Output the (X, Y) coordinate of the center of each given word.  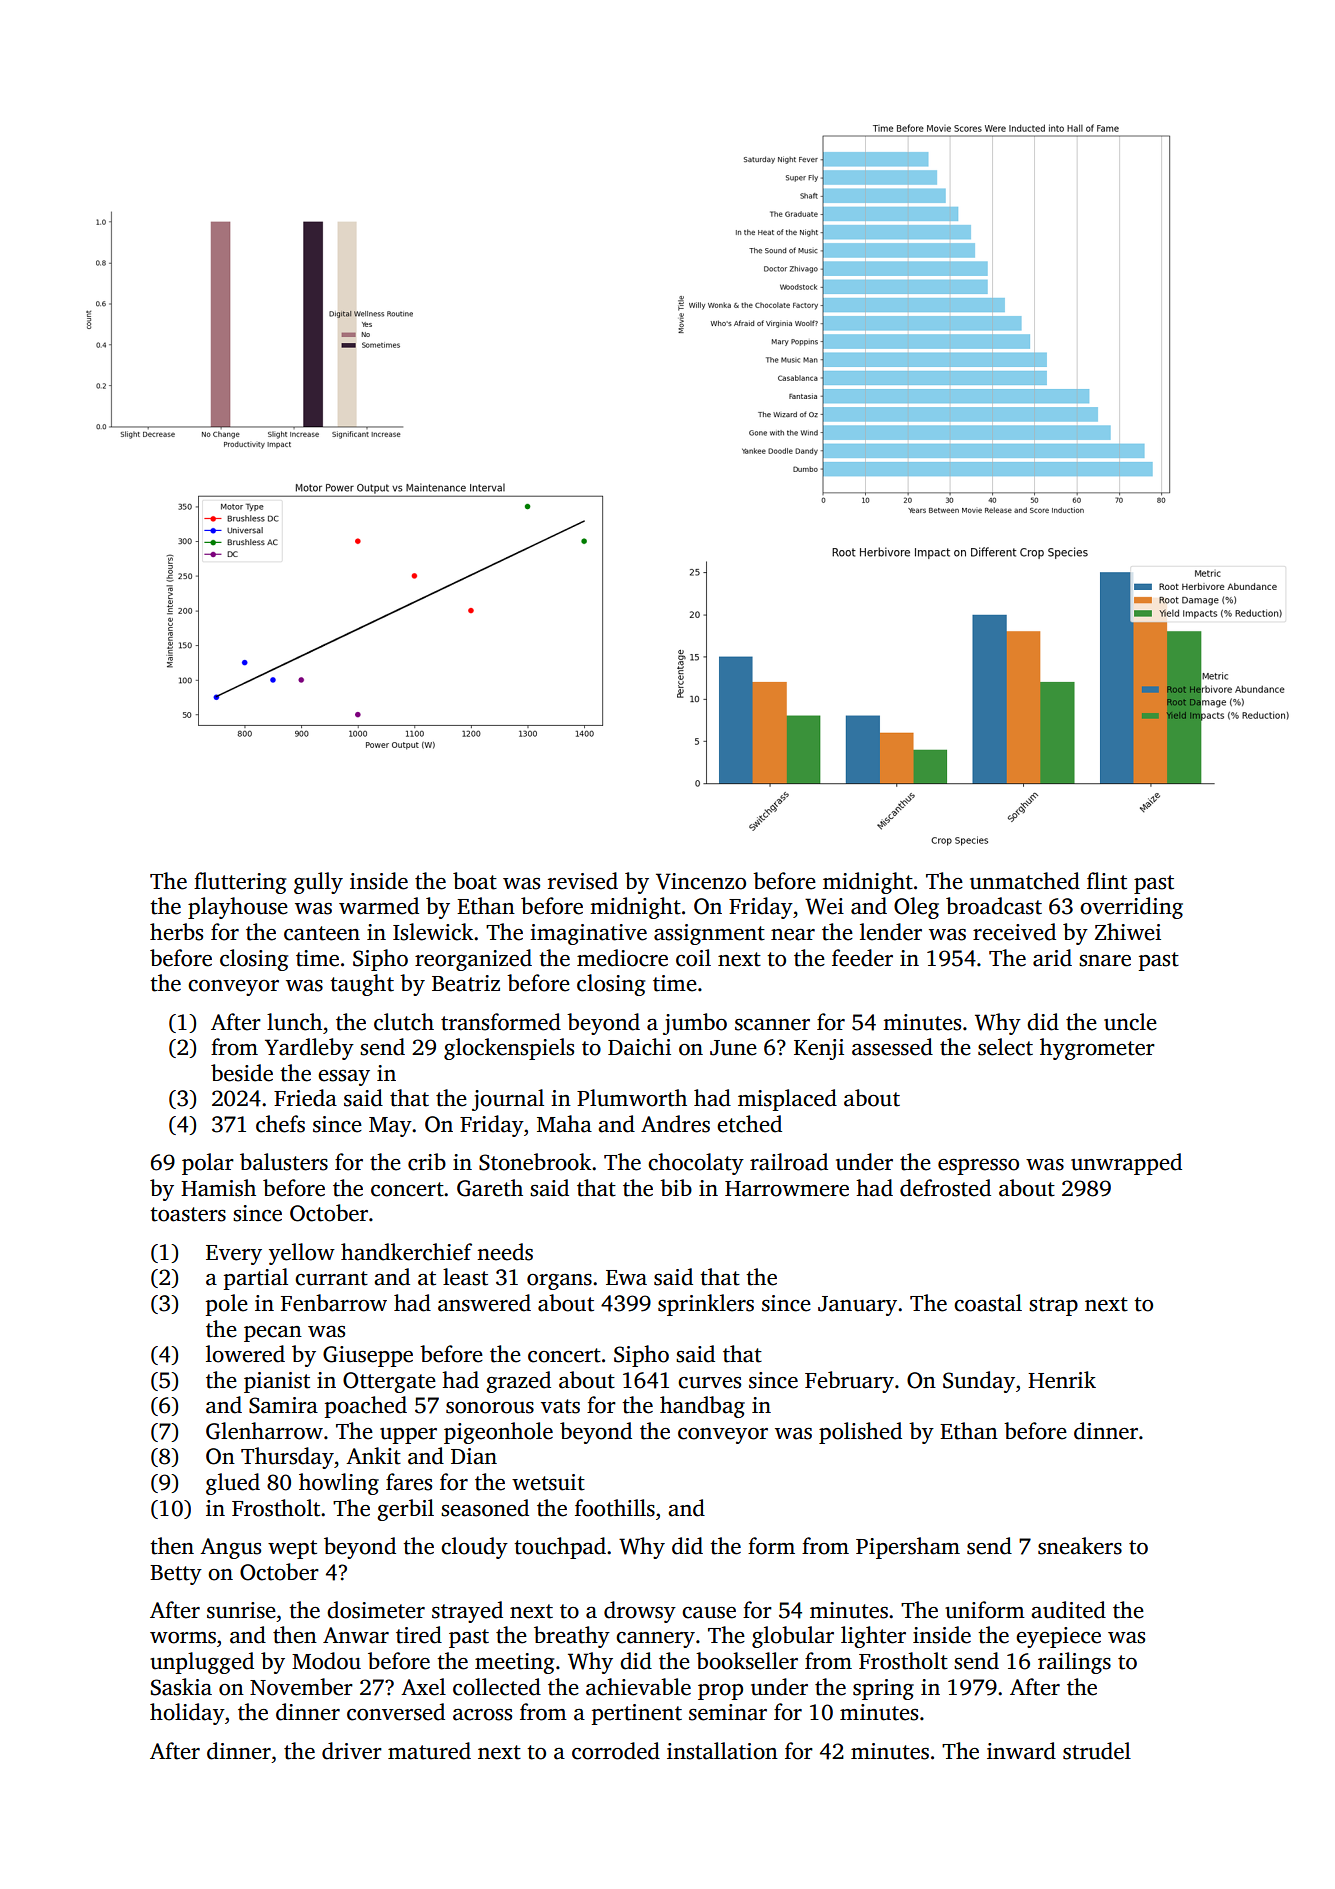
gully (318, 883)
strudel (1097, 1751)
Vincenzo (701, 881)
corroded (616, 1751)
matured (429, 1751)
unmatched (1025, 881)
